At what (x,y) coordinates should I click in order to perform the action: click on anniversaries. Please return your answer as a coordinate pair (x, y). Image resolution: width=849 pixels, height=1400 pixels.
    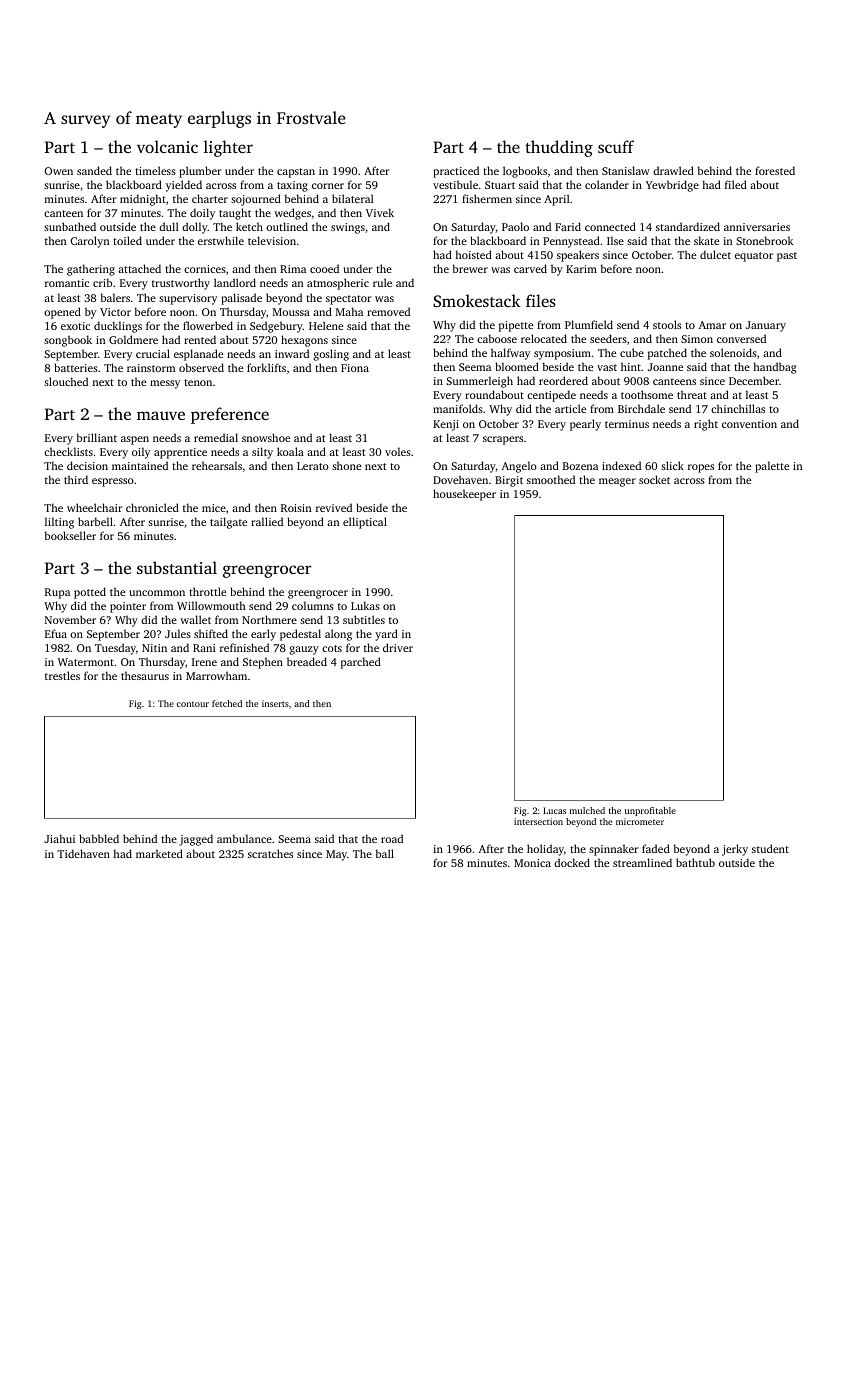
    Looking at the image, I should click on (757, 227).
